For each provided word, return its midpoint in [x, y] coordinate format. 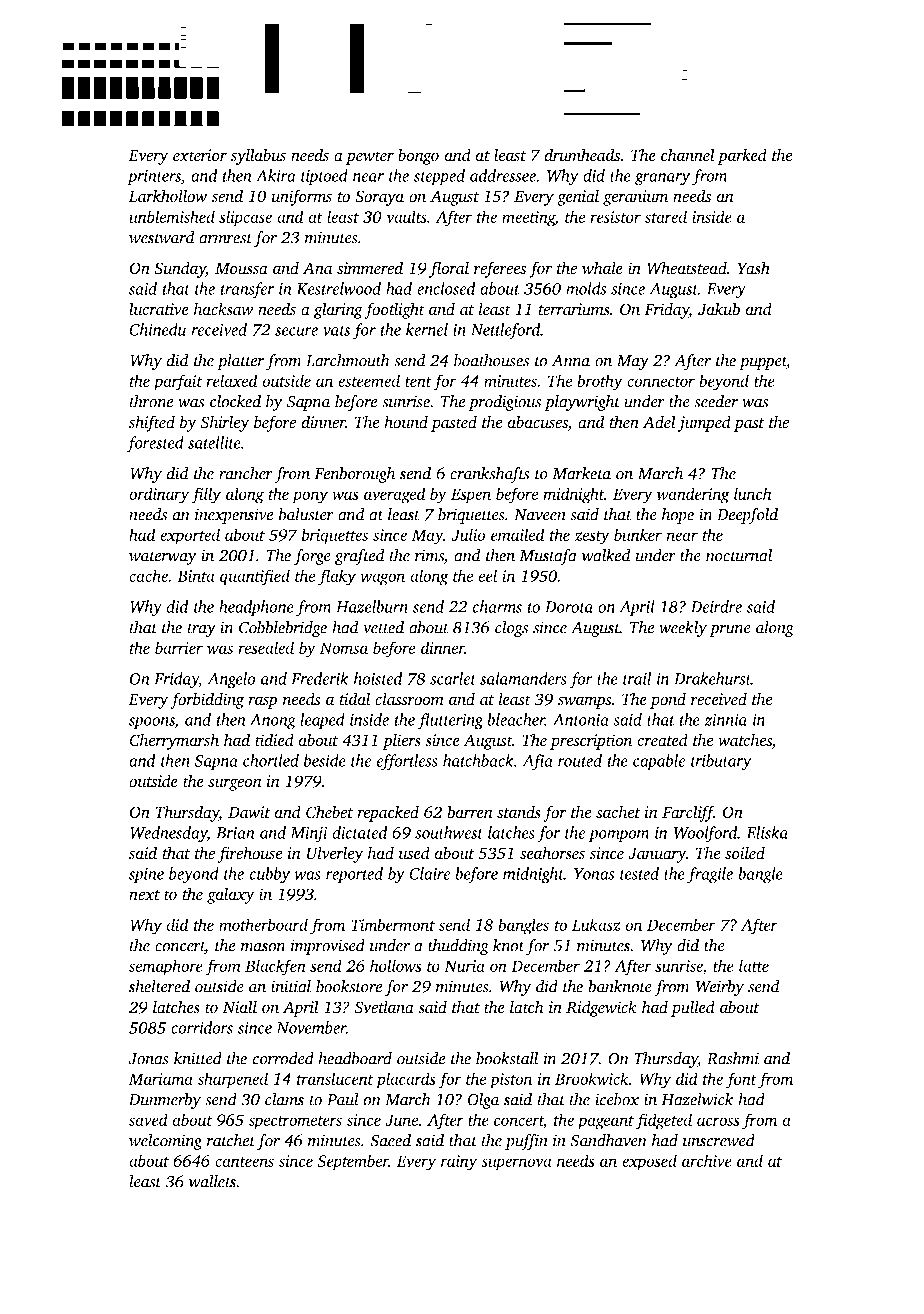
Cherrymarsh [174, 741]
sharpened [233, 1080]
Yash [754, 268]
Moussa [241, 268]
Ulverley [335, 854]
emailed [517, 534]
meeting [528, 219]
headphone [256, 608]
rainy [459, 1163]
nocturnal [739, 555]
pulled [693, 1008]
